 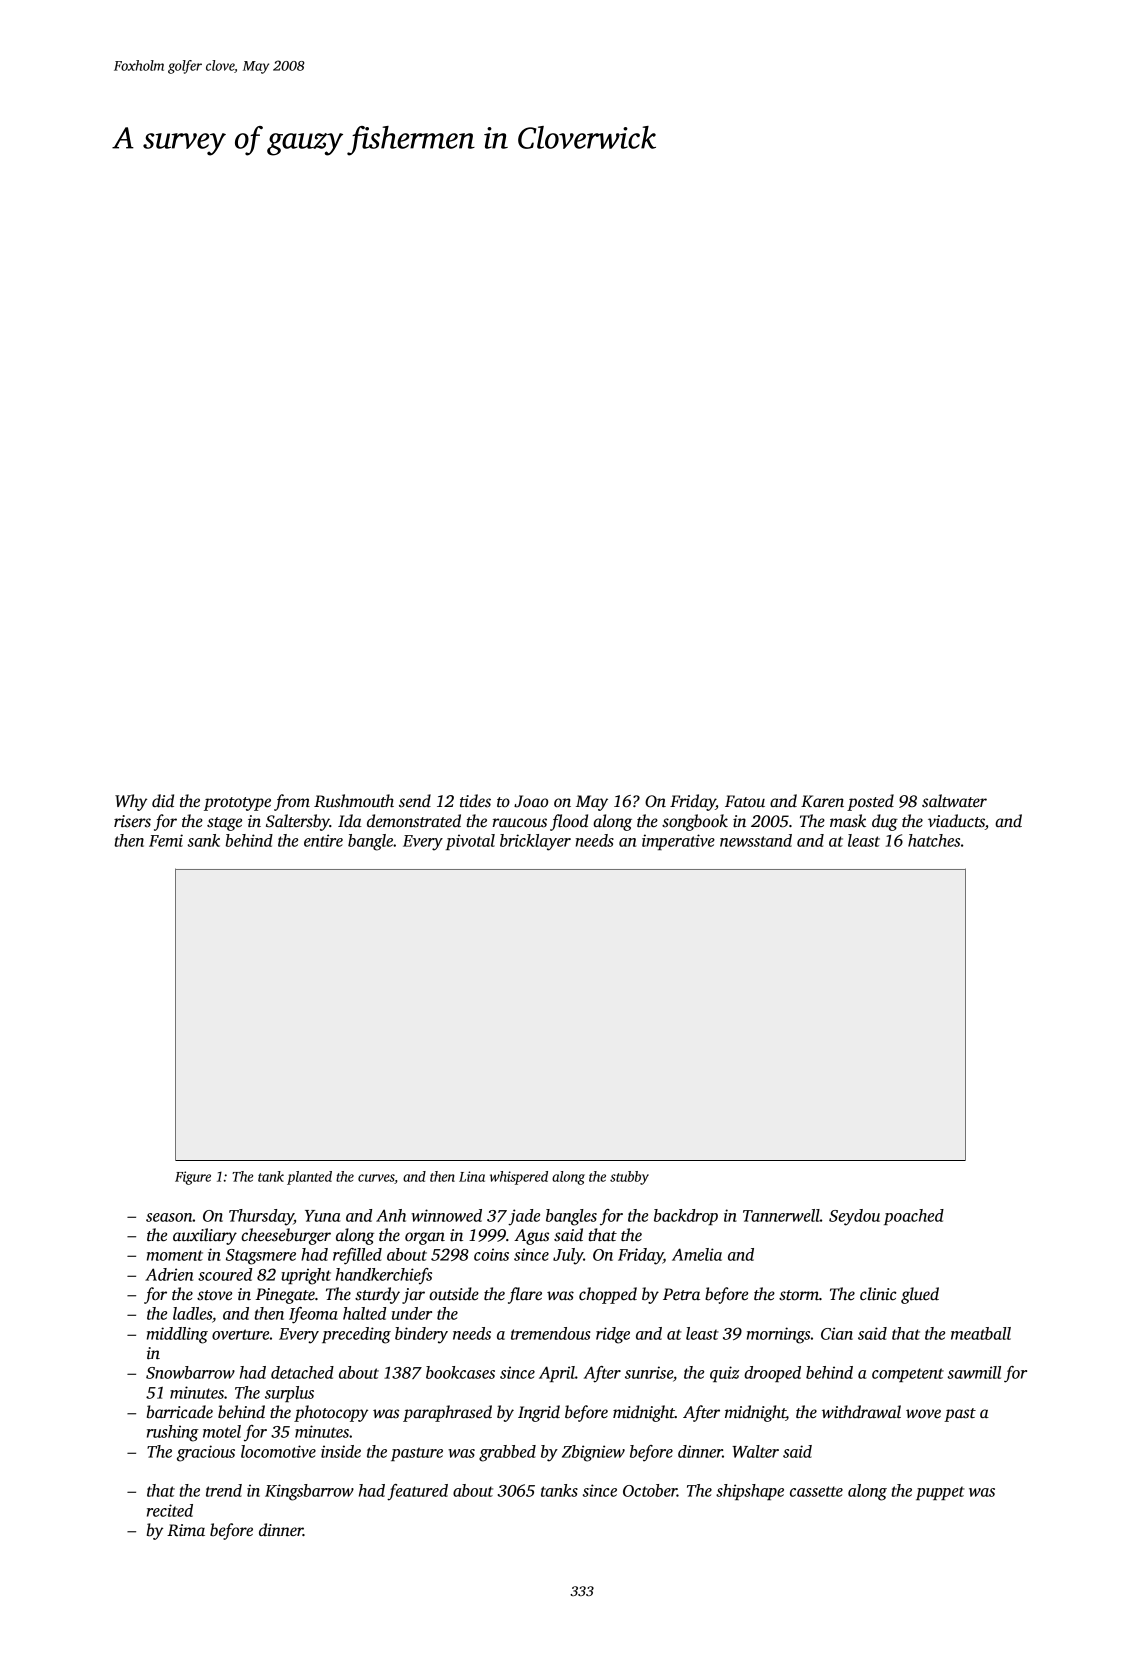 I want to click on barricade, so click(x=180, y=1412).
